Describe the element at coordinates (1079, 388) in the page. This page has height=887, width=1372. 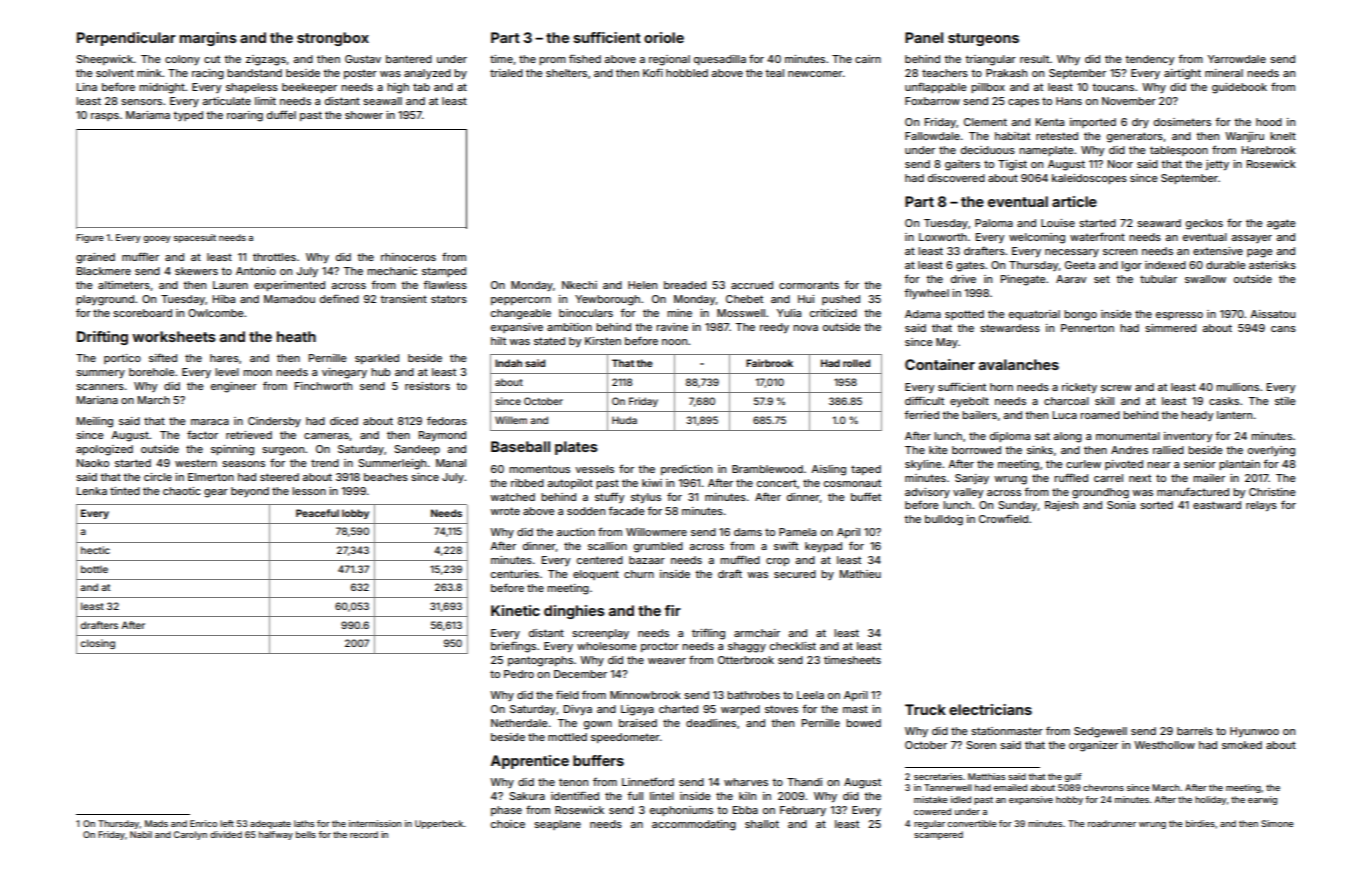
I see `rickety` at that location.
